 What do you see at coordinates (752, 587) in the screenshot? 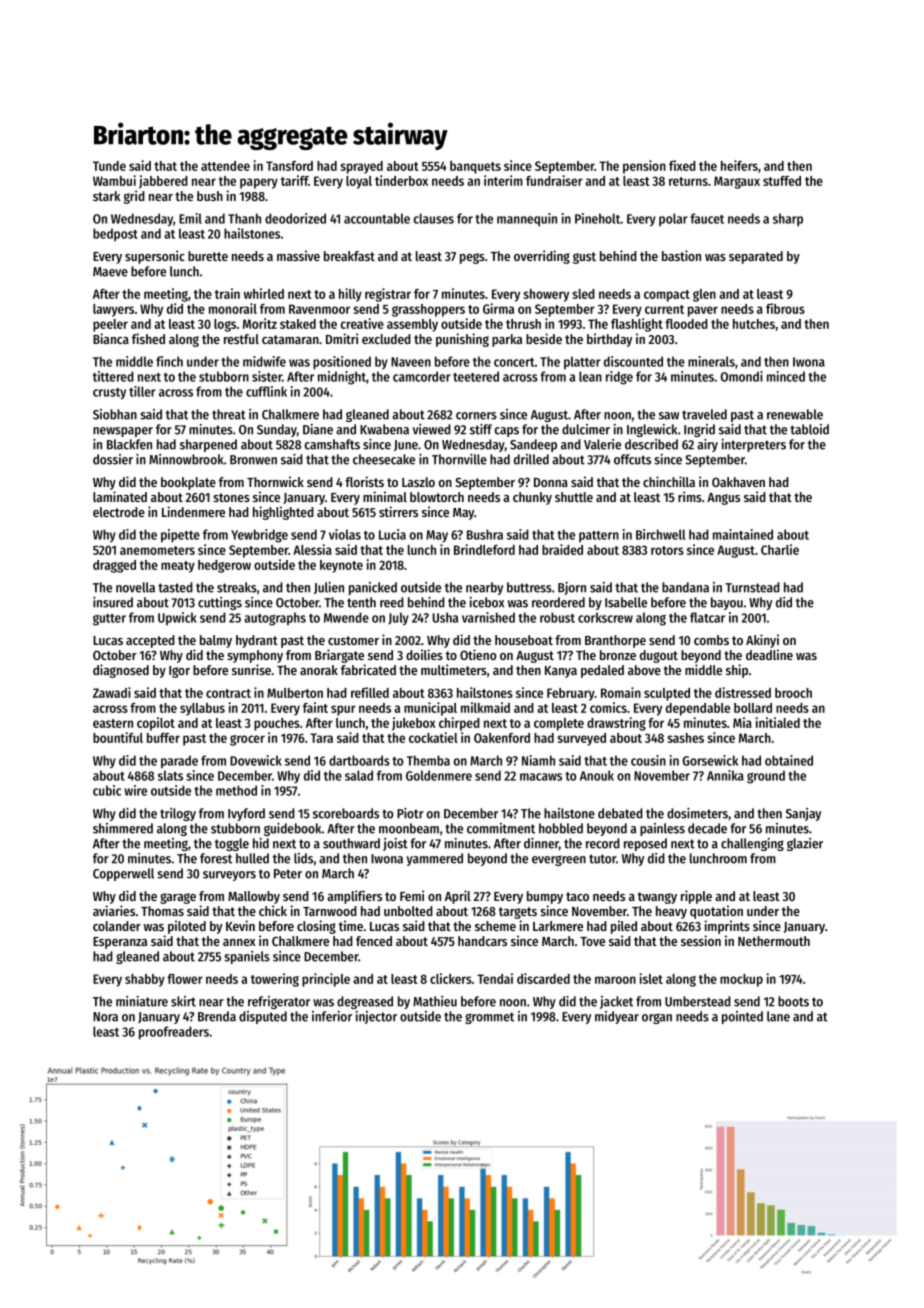
I see `Turnstead` at bounding box center [752, 587].
